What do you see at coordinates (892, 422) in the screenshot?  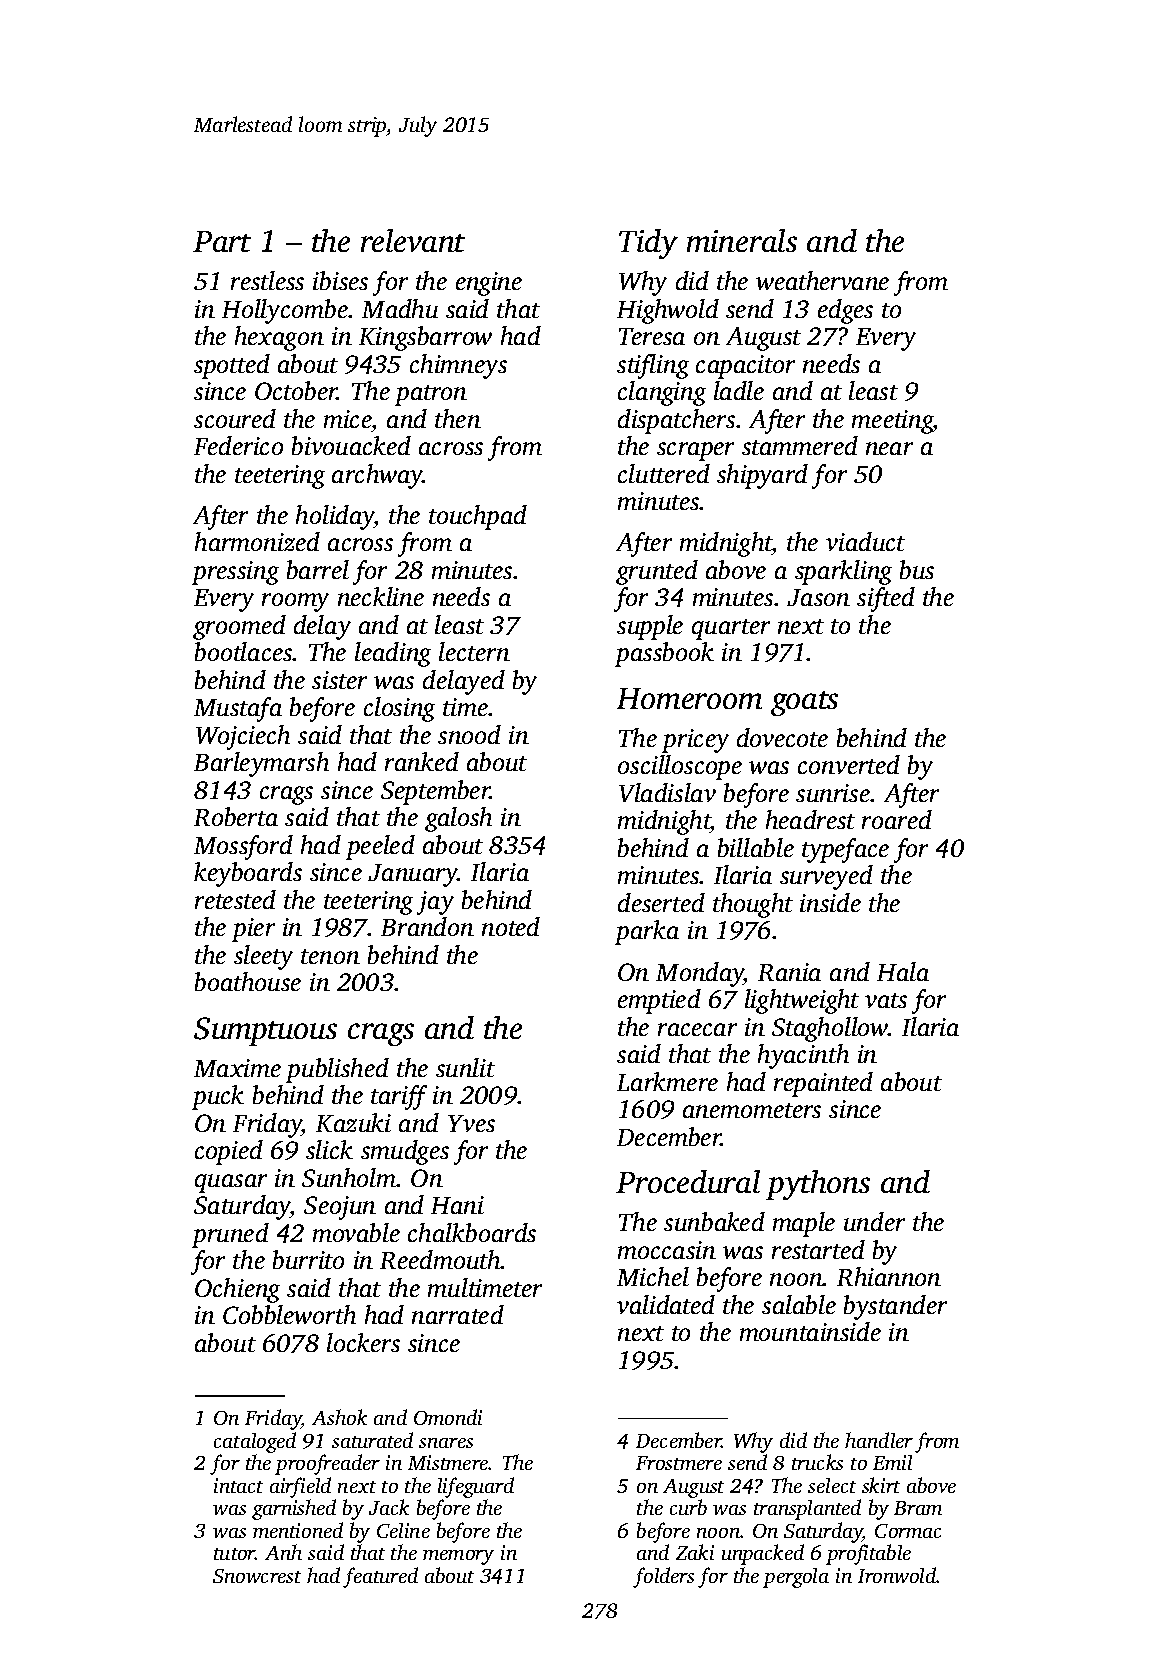 I see `meeting` at bounding box center [892, 422].
